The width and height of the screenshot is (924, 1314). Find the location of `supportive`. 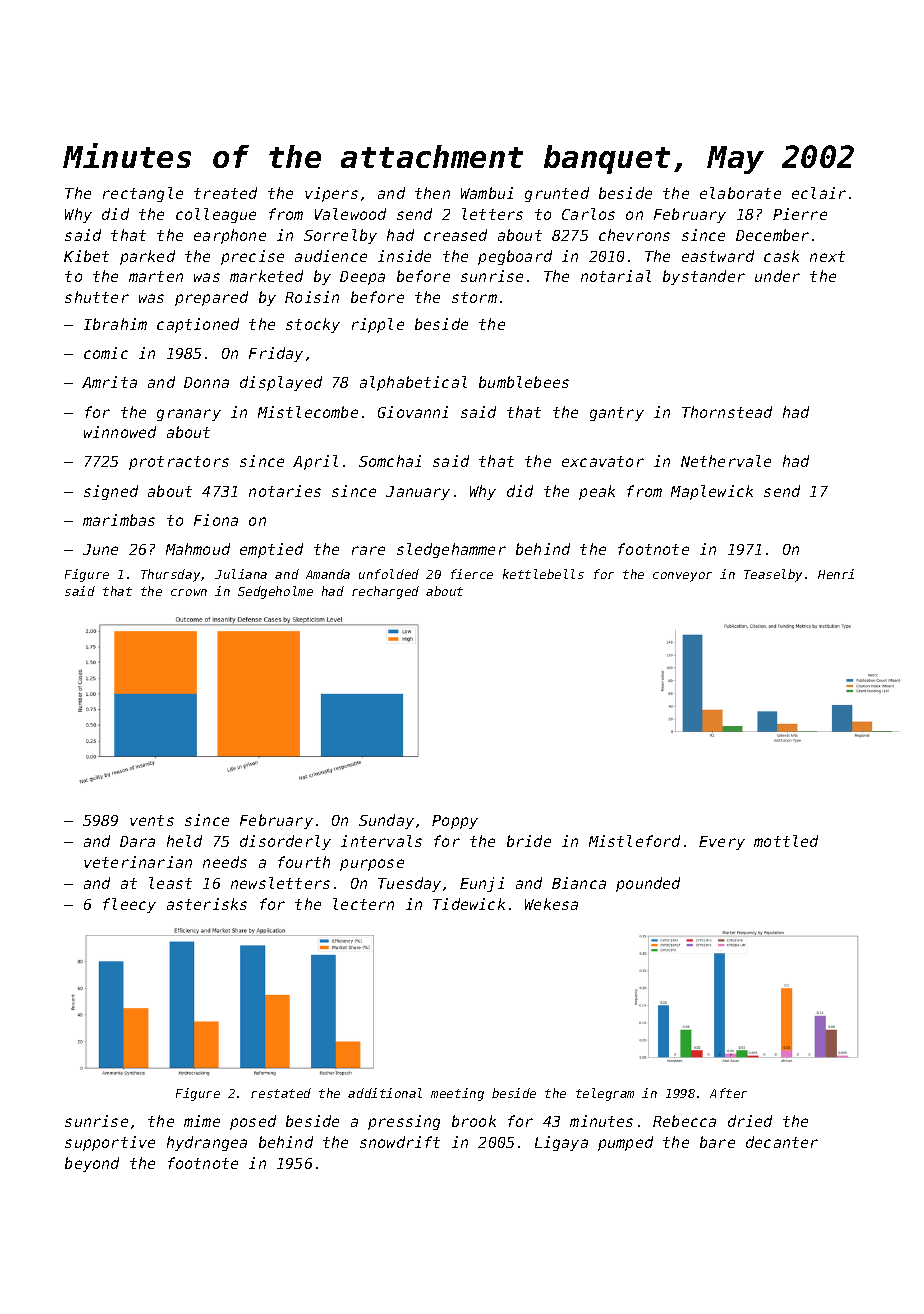

supportive is located at coordinates (110, 1143).
